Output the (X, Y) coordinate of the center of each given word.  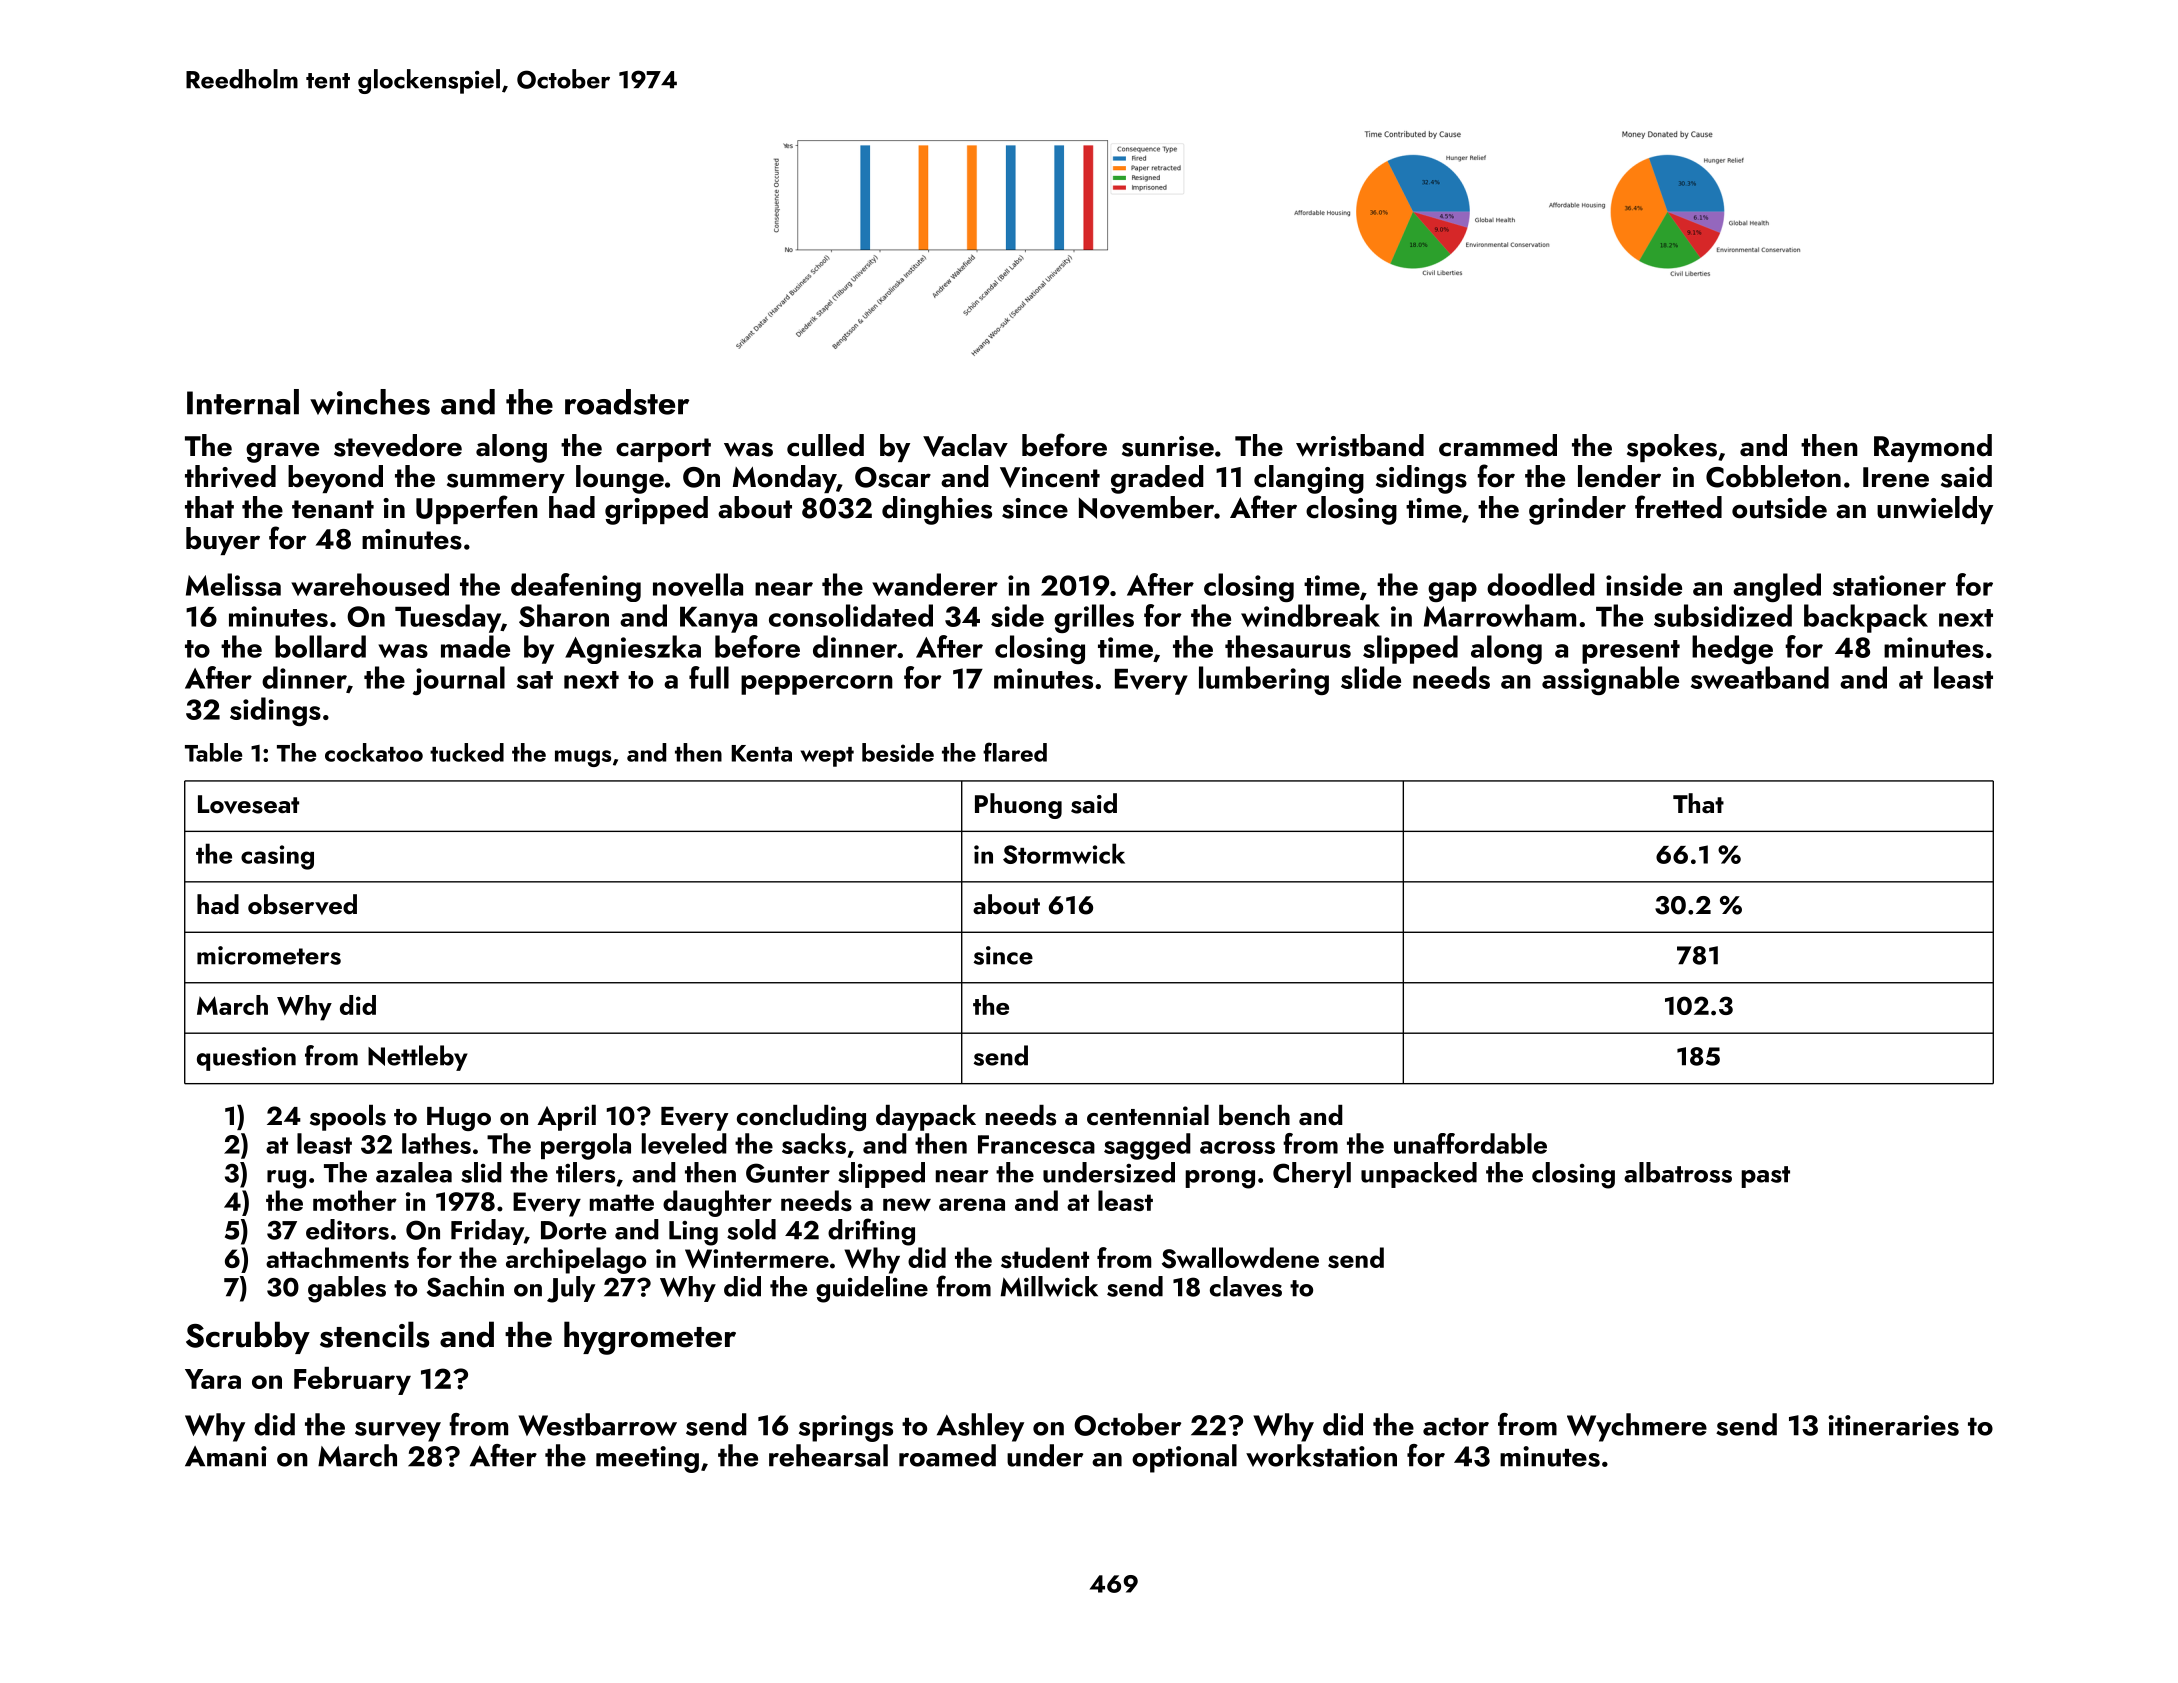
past (1765, 1177)
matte (622, 1202)
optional (1184, 1458)
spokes (1672, 448)
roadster (627, 402)
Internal (243, 402)
